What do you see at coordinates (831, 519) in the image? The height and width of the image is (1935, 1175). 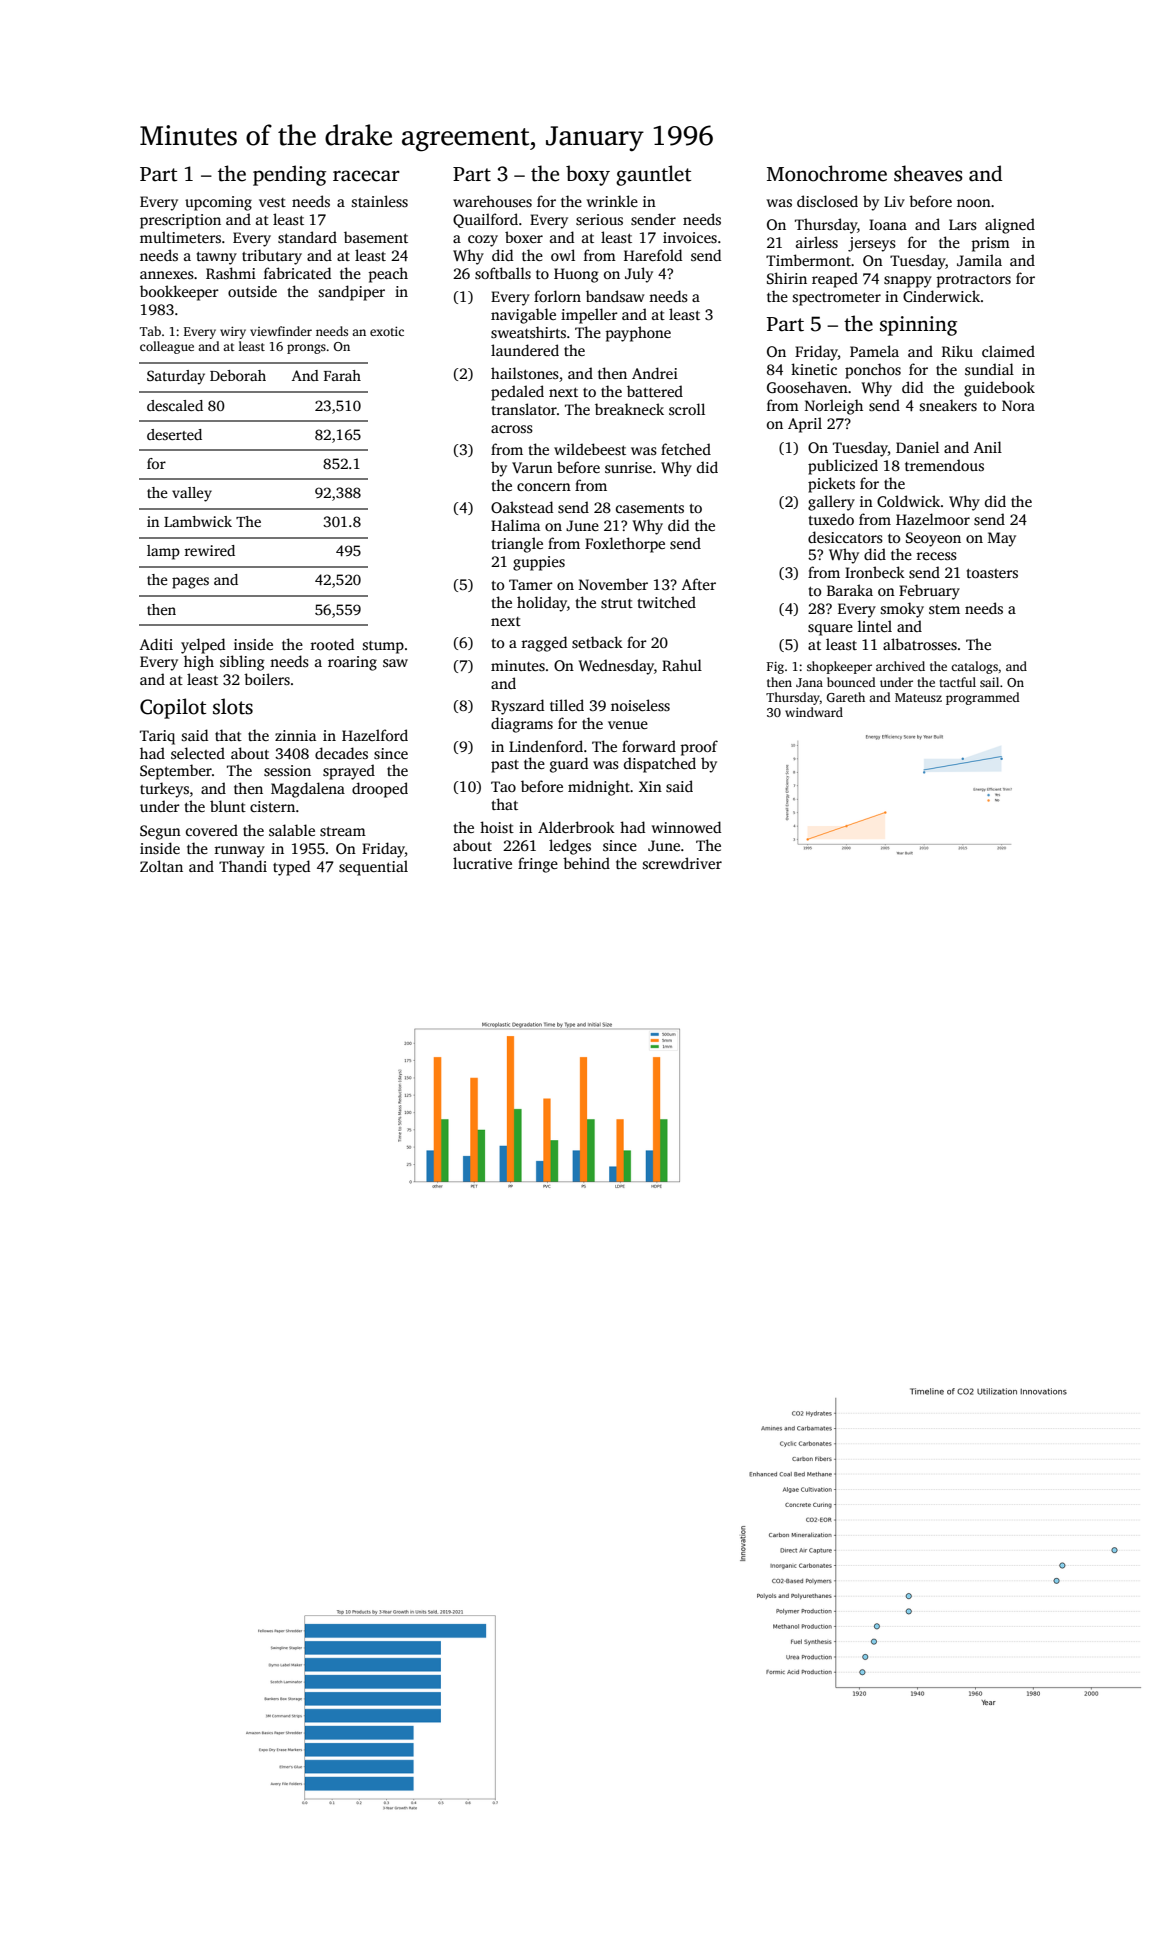 I see `tuxedo` at bounding box center [831, 519].
